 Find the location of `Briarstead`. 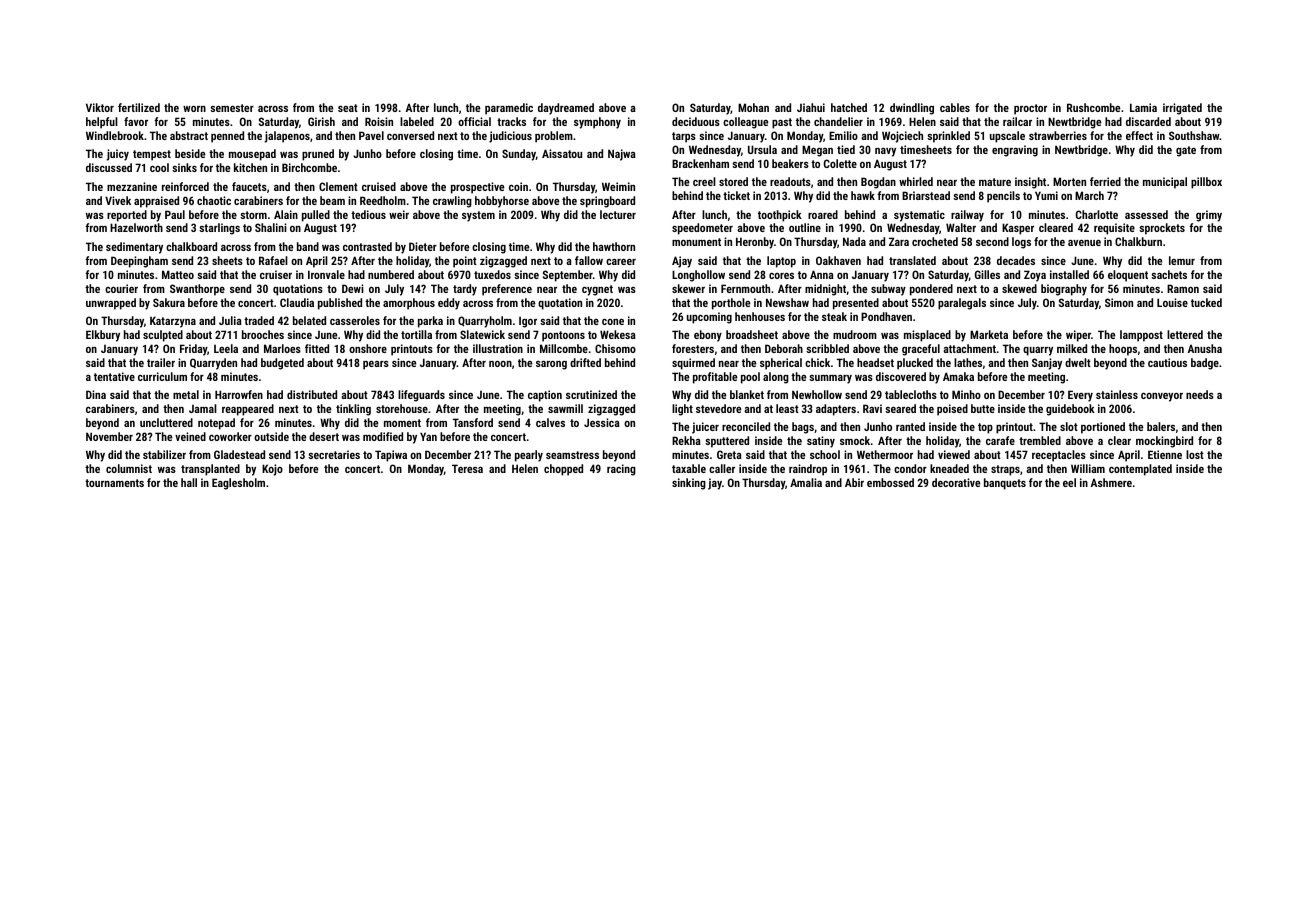

Briarstead is located at coordinates (926, 195).
